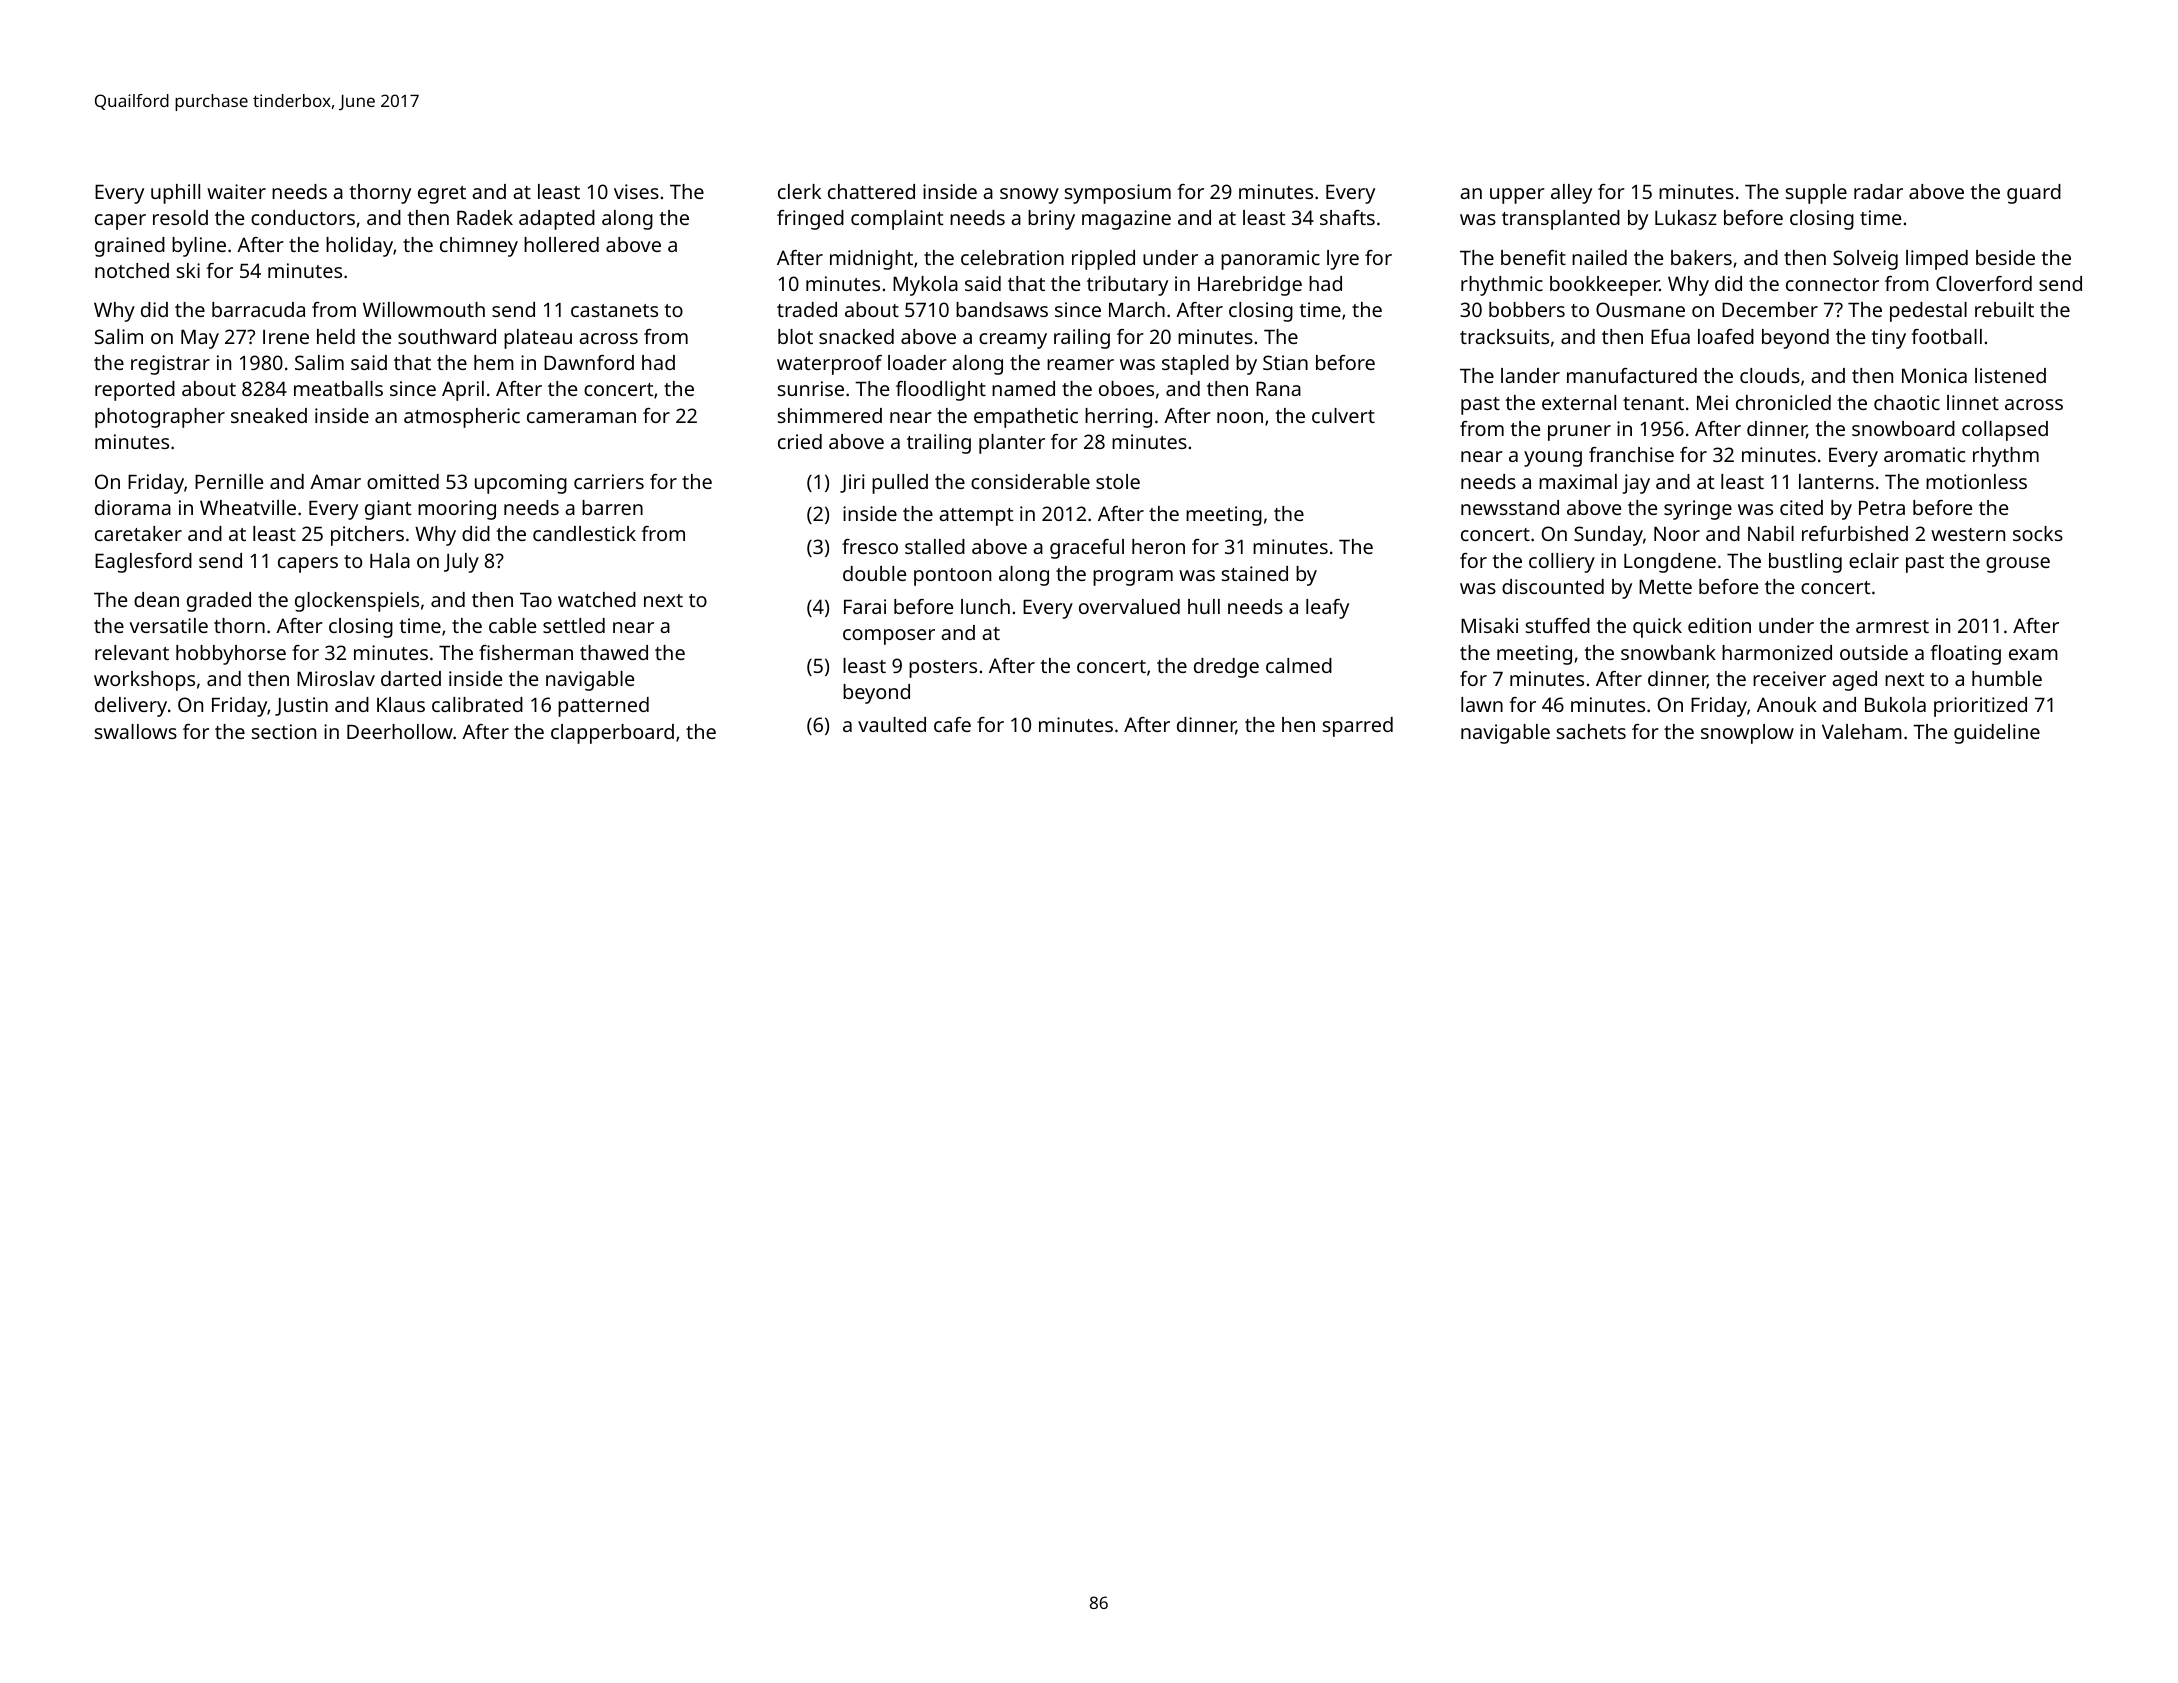 This screenshot has width=2178, height=1683. I want to click on radar, so click(1878, 191).
